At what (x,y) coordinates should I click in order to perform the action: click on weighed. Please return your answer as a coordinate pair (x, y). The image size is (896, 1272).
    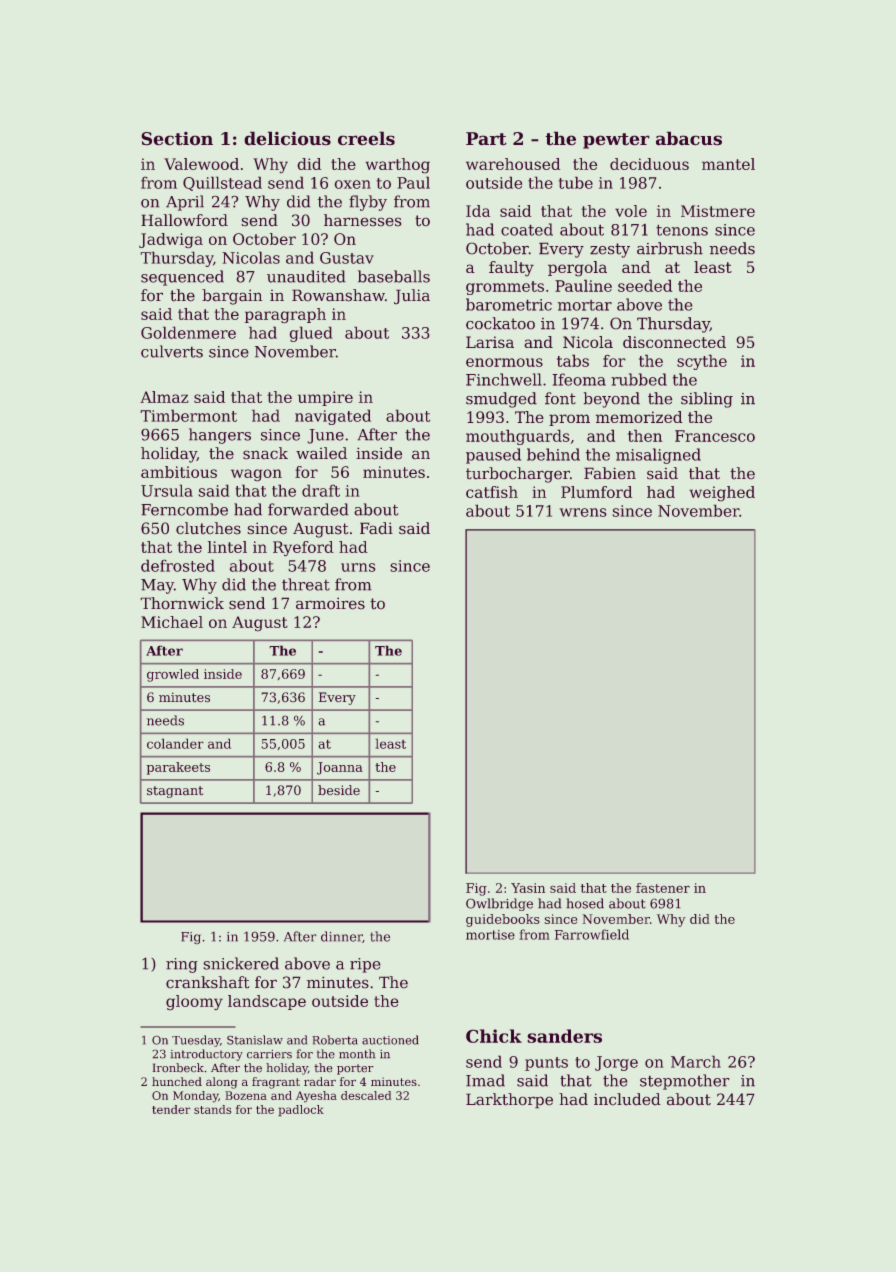
    Looking at the image, I should click on (722, 494).
